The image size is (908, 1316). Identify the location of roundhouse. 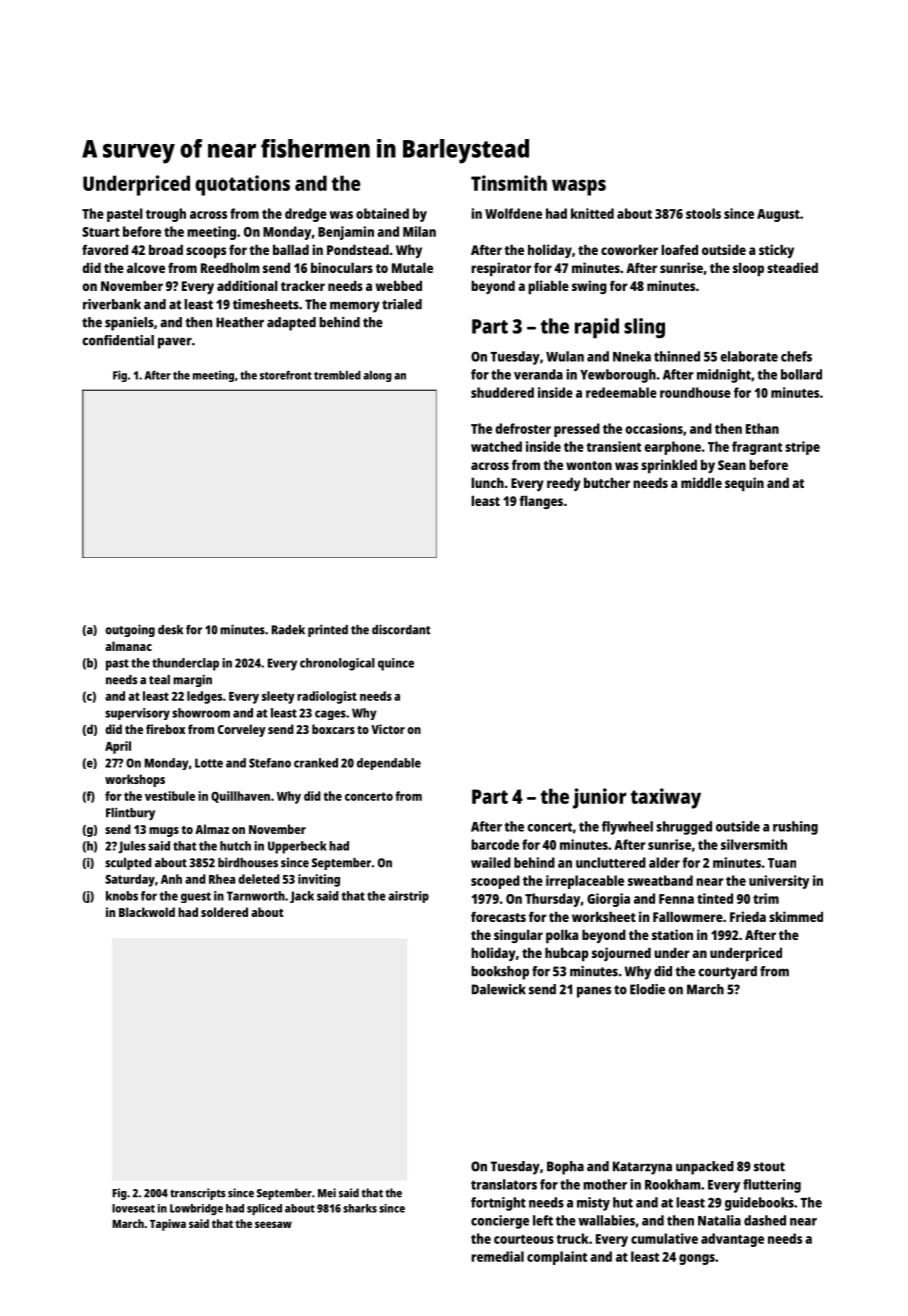
(695, 392).
